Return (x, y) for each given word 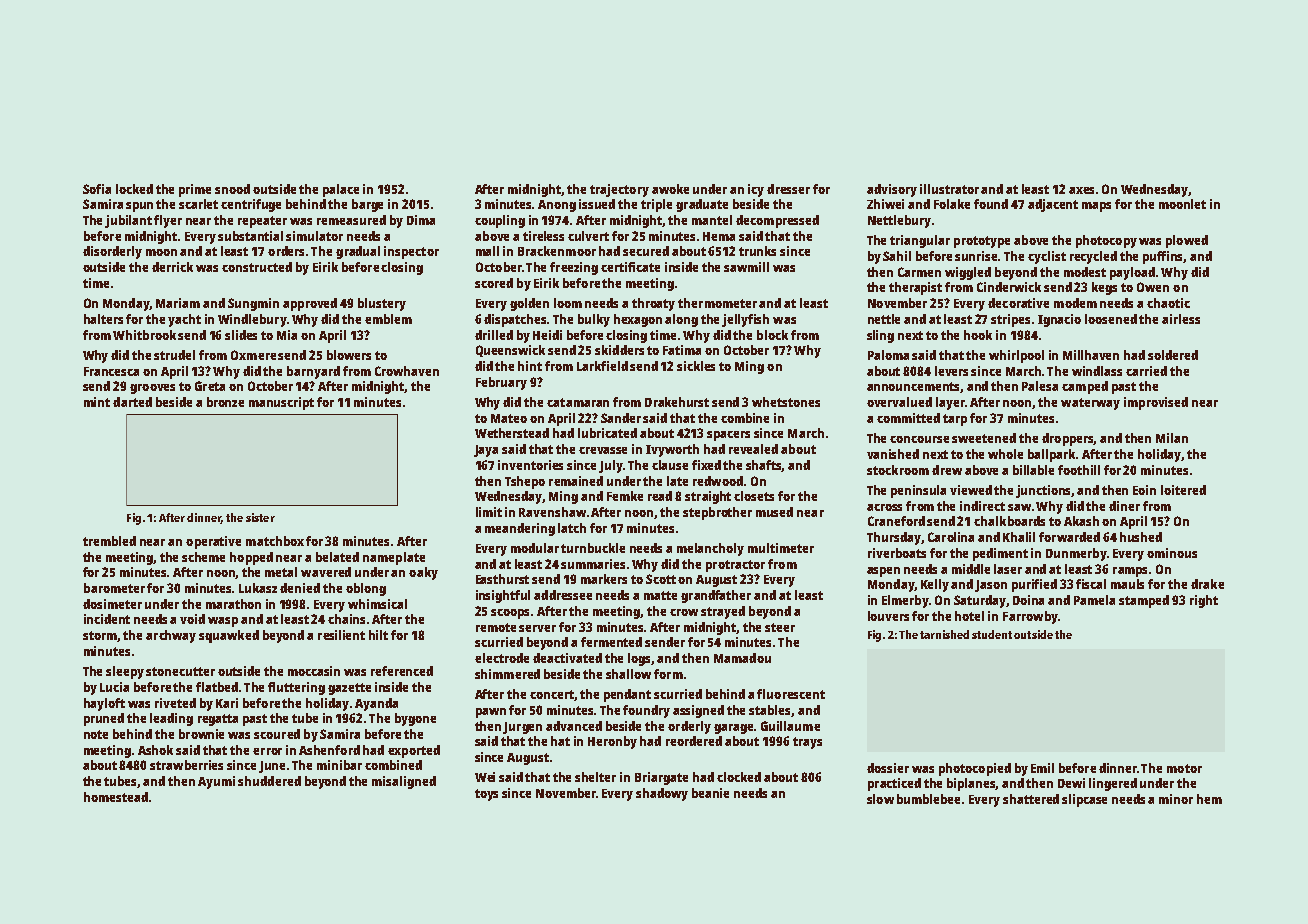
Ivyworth (672, 450)
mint (97, 402)
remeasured (351, 220)
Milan (1172, 438)
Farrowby (1030, 617)
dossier (888, 768)
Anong (557, 206)
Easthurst (502, 579)
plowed (1187, 241)
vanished (893, 454)
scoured (277, 734)
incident (107, 619)
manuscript (281, 403)
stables (770, 711)
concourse (919, 439)
